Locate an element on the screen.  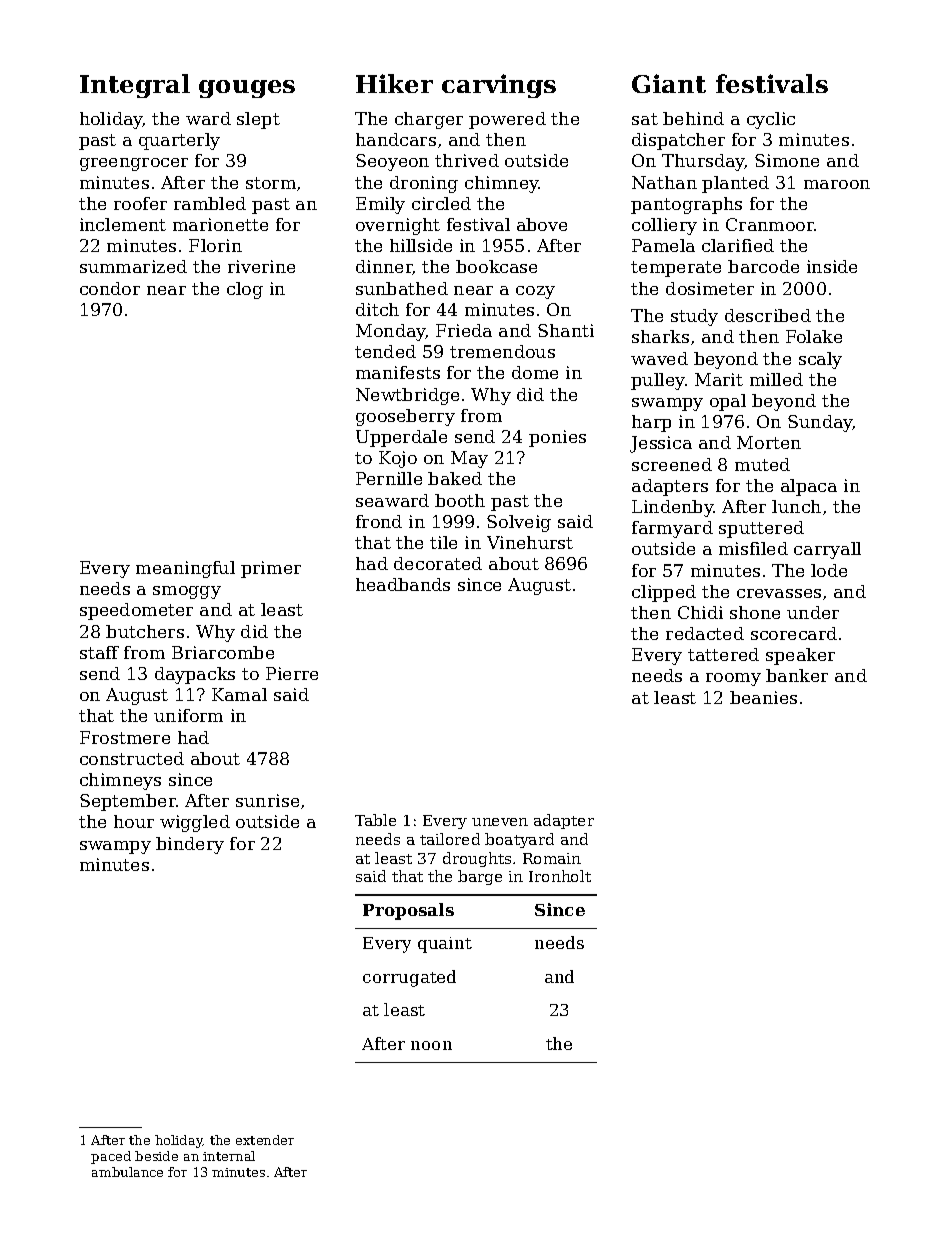
primer is located at coordinates (271, 569).
